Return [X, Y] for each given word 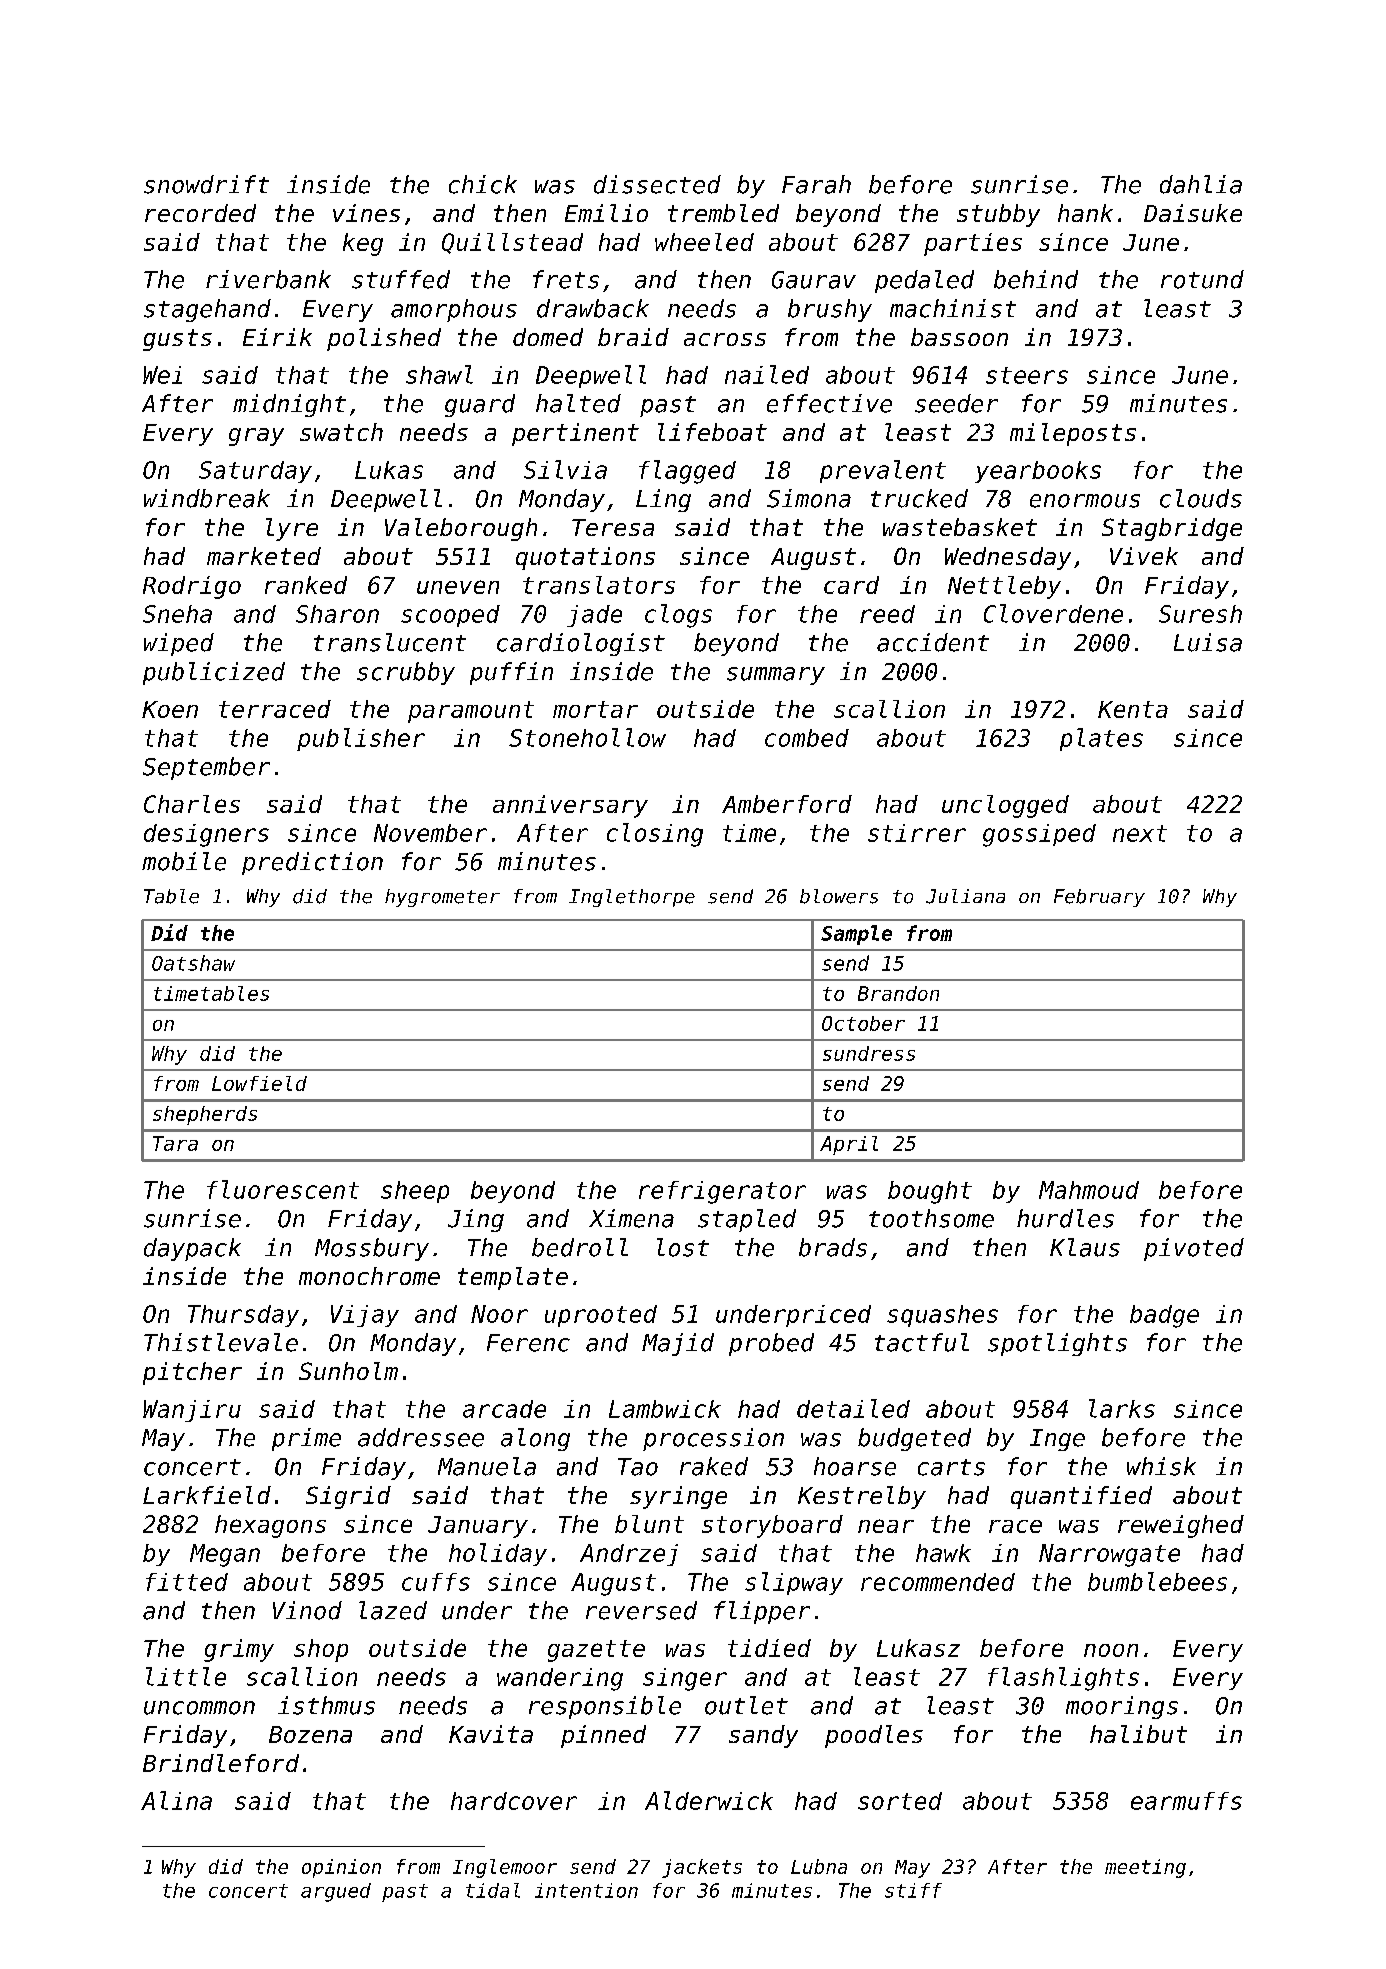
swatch [341, 432]
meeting [1145, 1868]
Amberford [787, 804]
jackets [702, 1868]
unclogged [1005, 806]
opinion [341, 1868]
